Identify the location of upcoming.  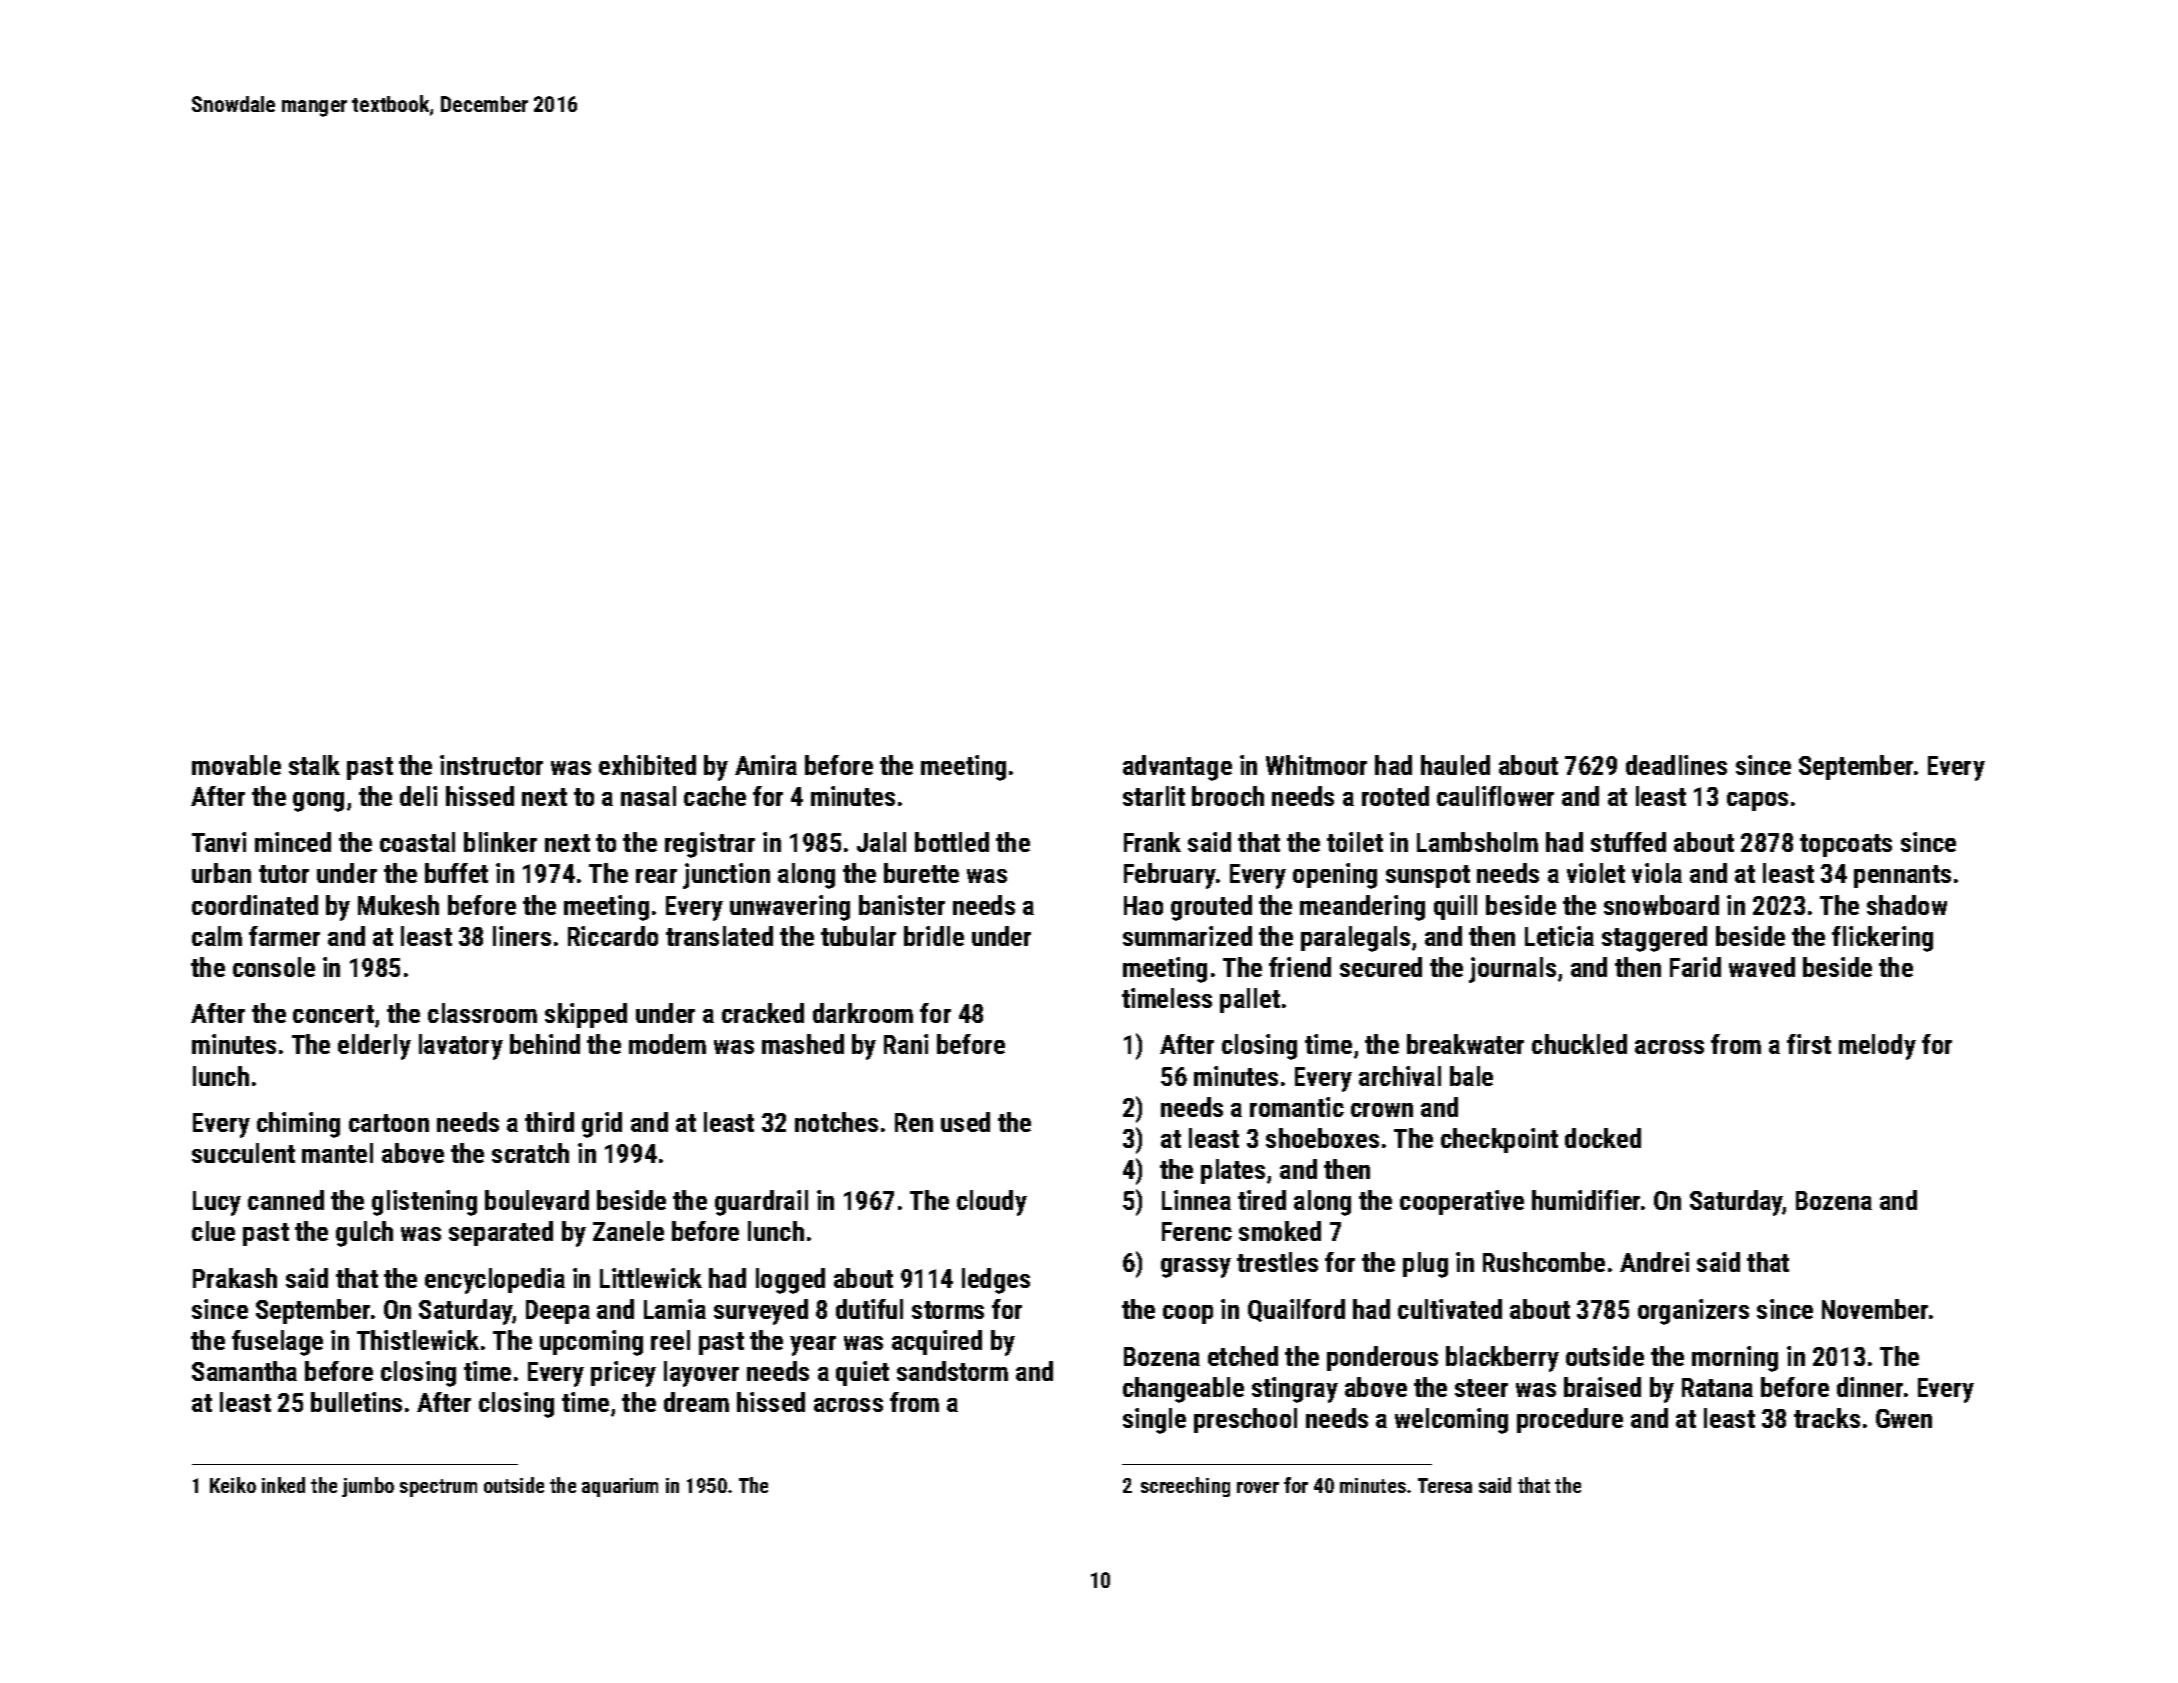
(591, 1343).
